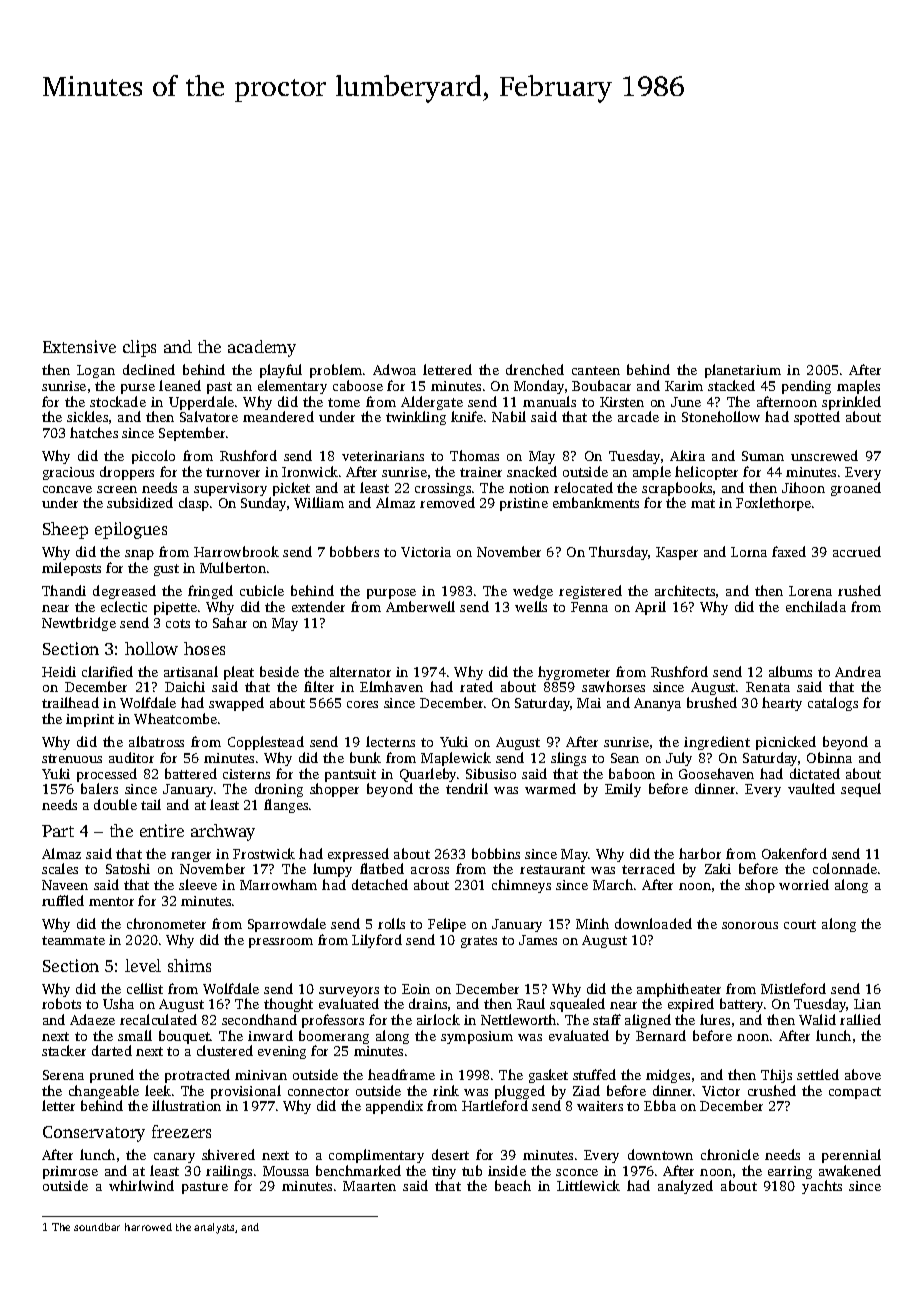 The height and width of the document is (1308, 924). Describe the element at coordinates (858, 671) in the document. I see `Andrea` at that location.
